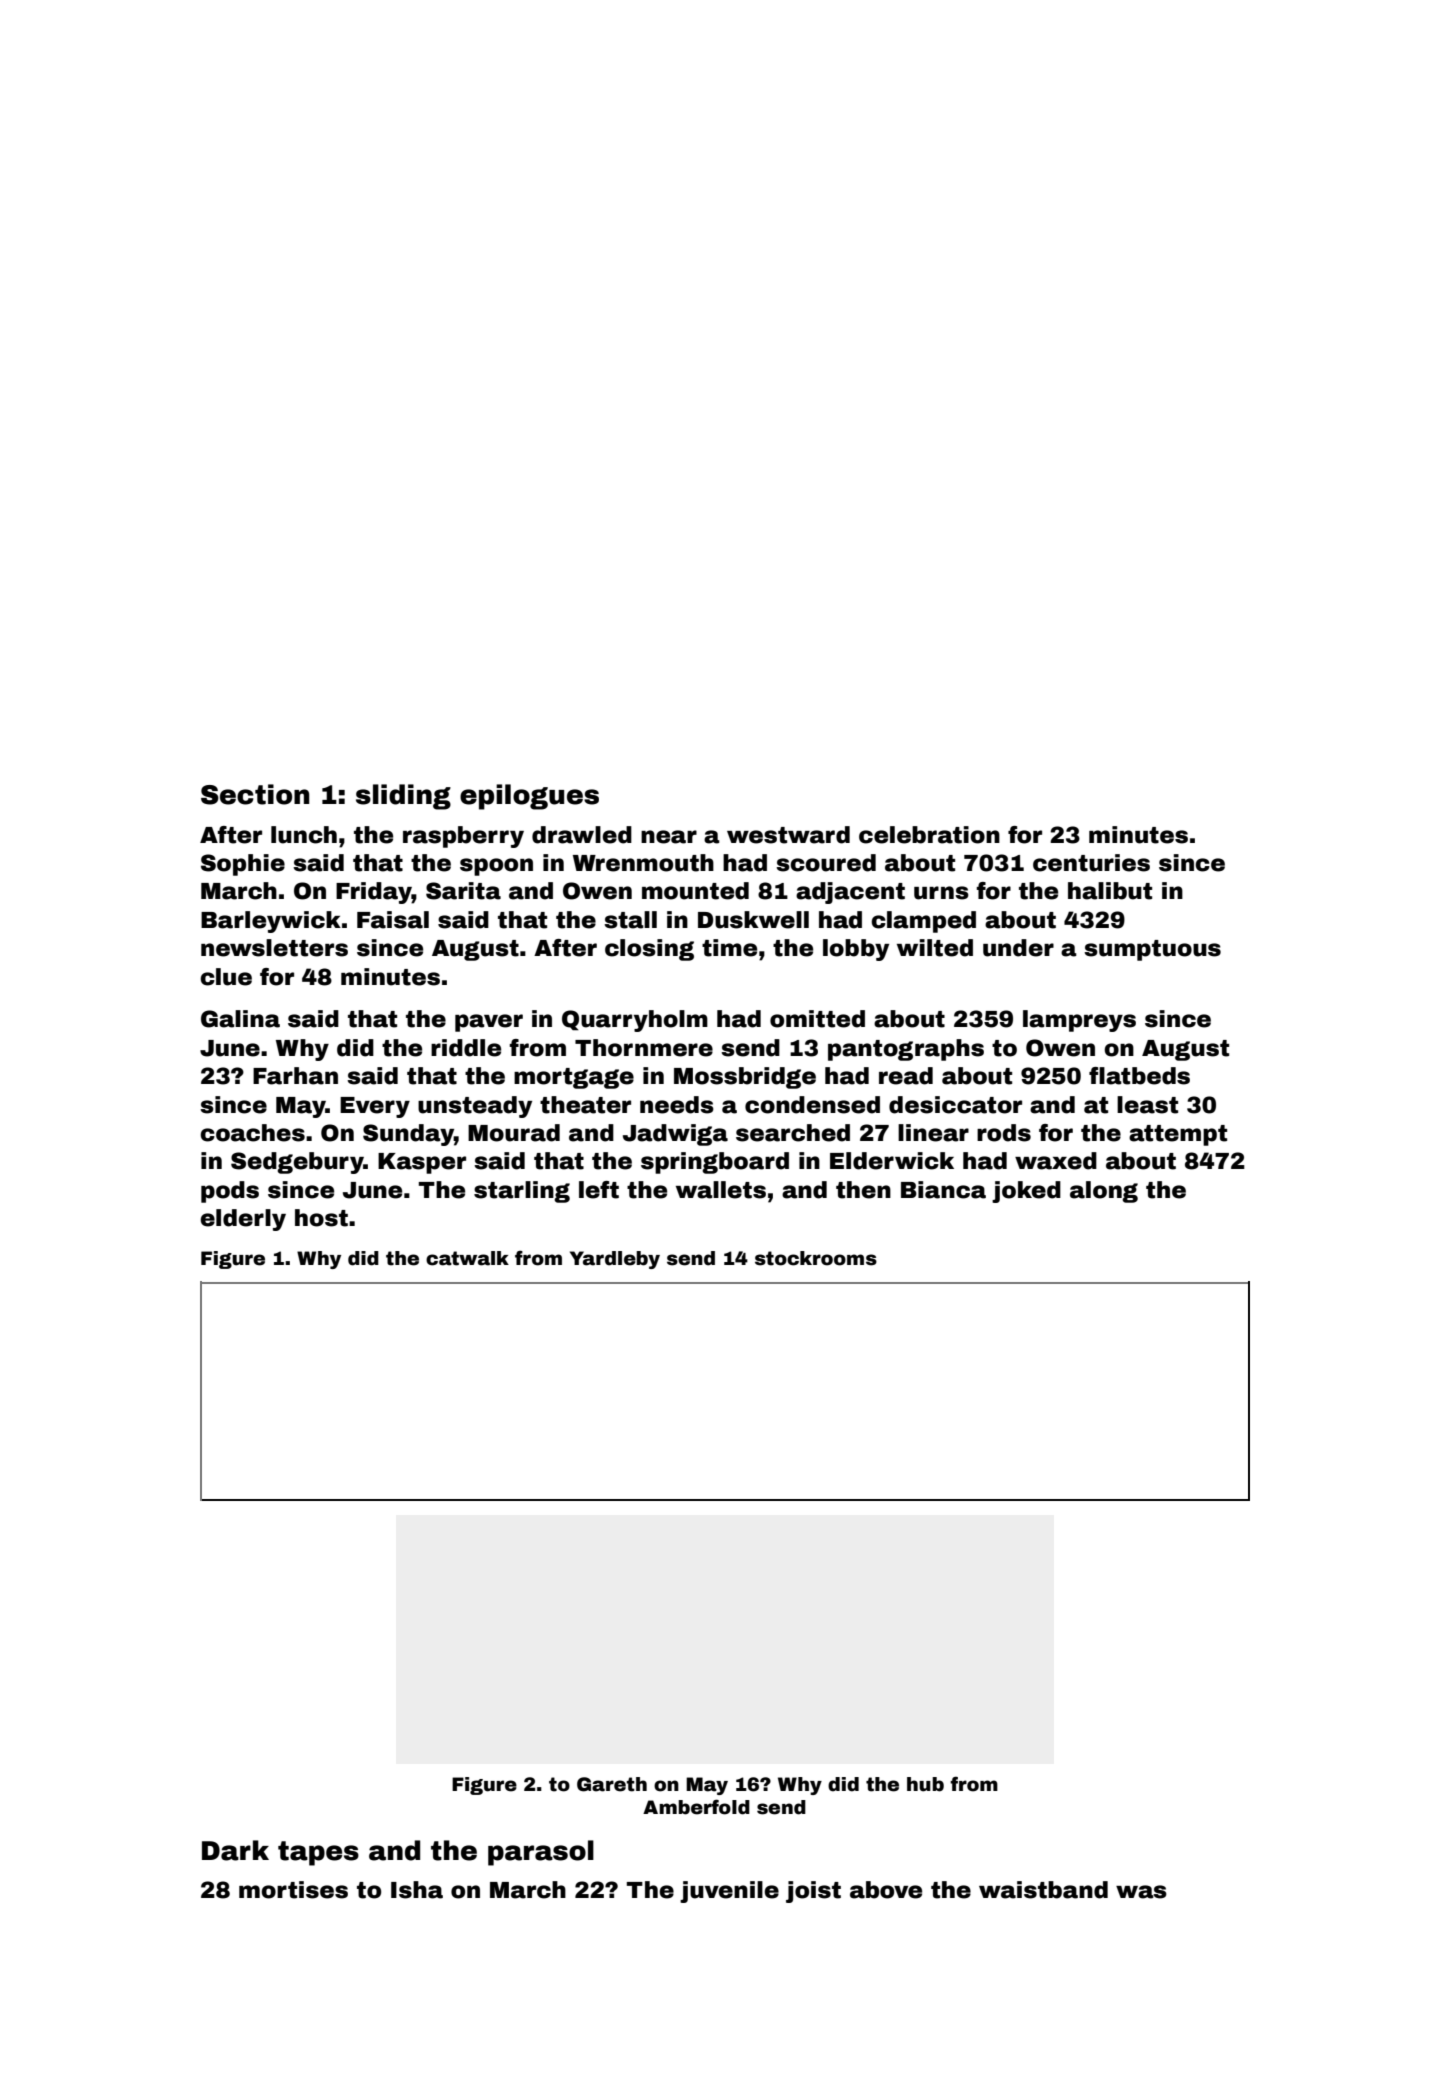 The image size is (1450, 2100). What do you see at coordinates (1056, 1161) in the document?
I see `waxed` at bounding box center [1056, 1161].
